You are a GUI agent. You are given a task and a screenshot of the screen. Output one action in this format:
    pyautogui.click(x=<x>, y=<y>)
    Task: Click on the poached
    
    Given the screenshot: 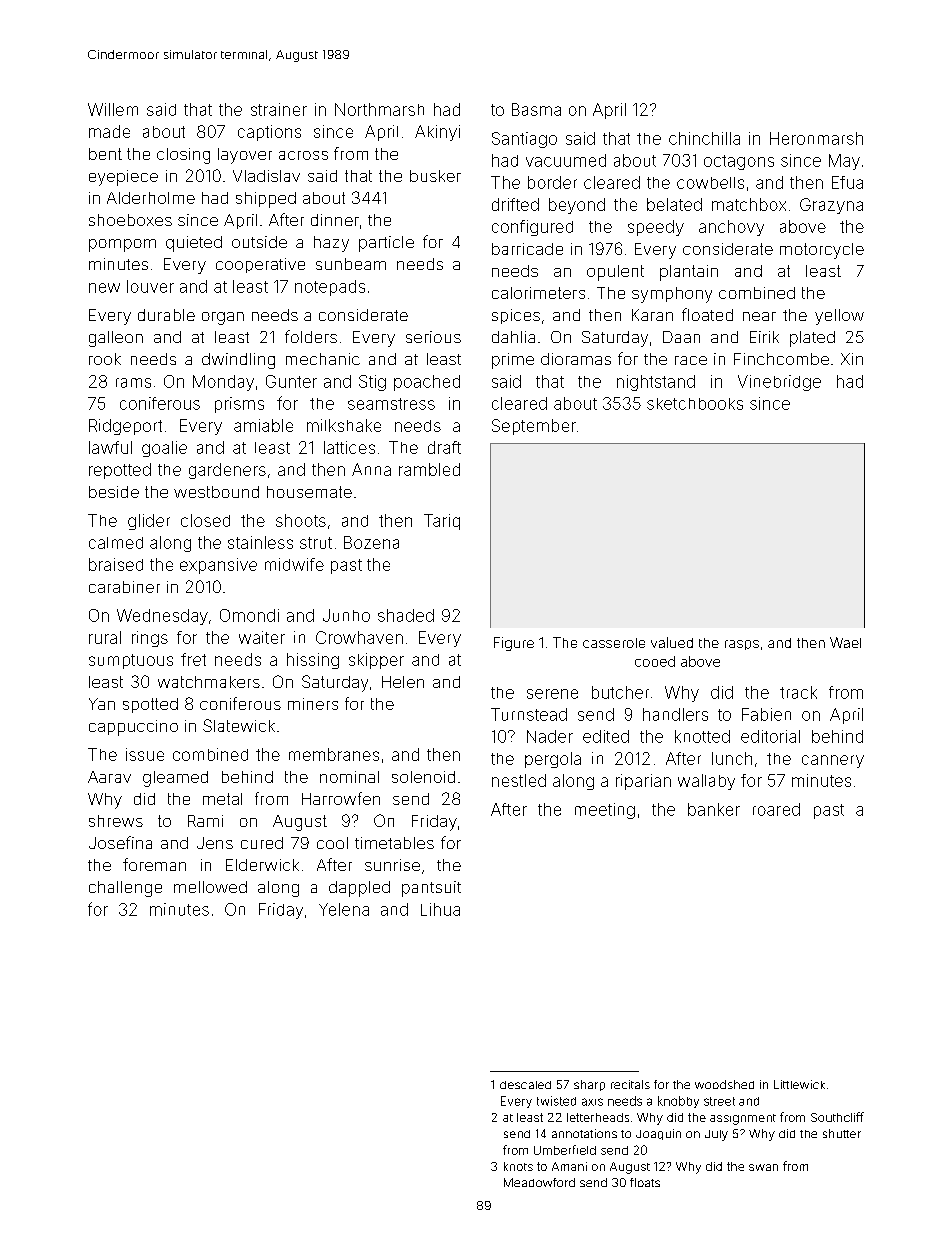 What is the action you would take?
    pyautogui.click(x=427, y=383)
